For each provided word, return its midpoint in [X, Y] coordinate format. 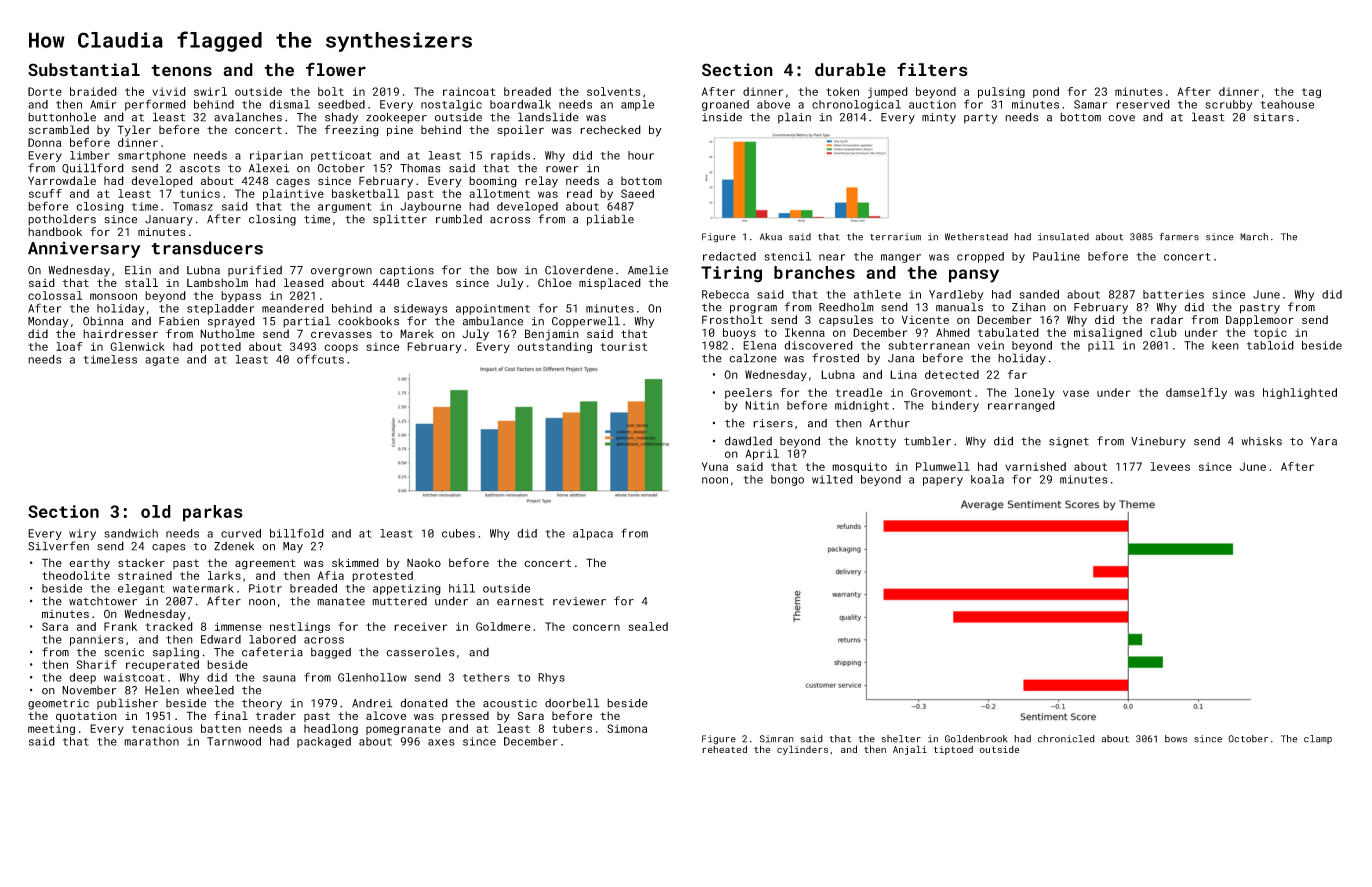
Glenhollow [372, 677]
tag [1311, 93]
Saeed [637, 193]
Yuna [715, 466]
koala [987, 479]
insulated [1063, 237]
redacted [729, 256]
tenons [181, 70]
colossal [55, 295]
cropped [980, 257]
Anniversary [84, 250]
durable [850, 70]
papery [943, 481]
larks [224, 575]
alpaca [593, 534]
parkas [213, 513]
